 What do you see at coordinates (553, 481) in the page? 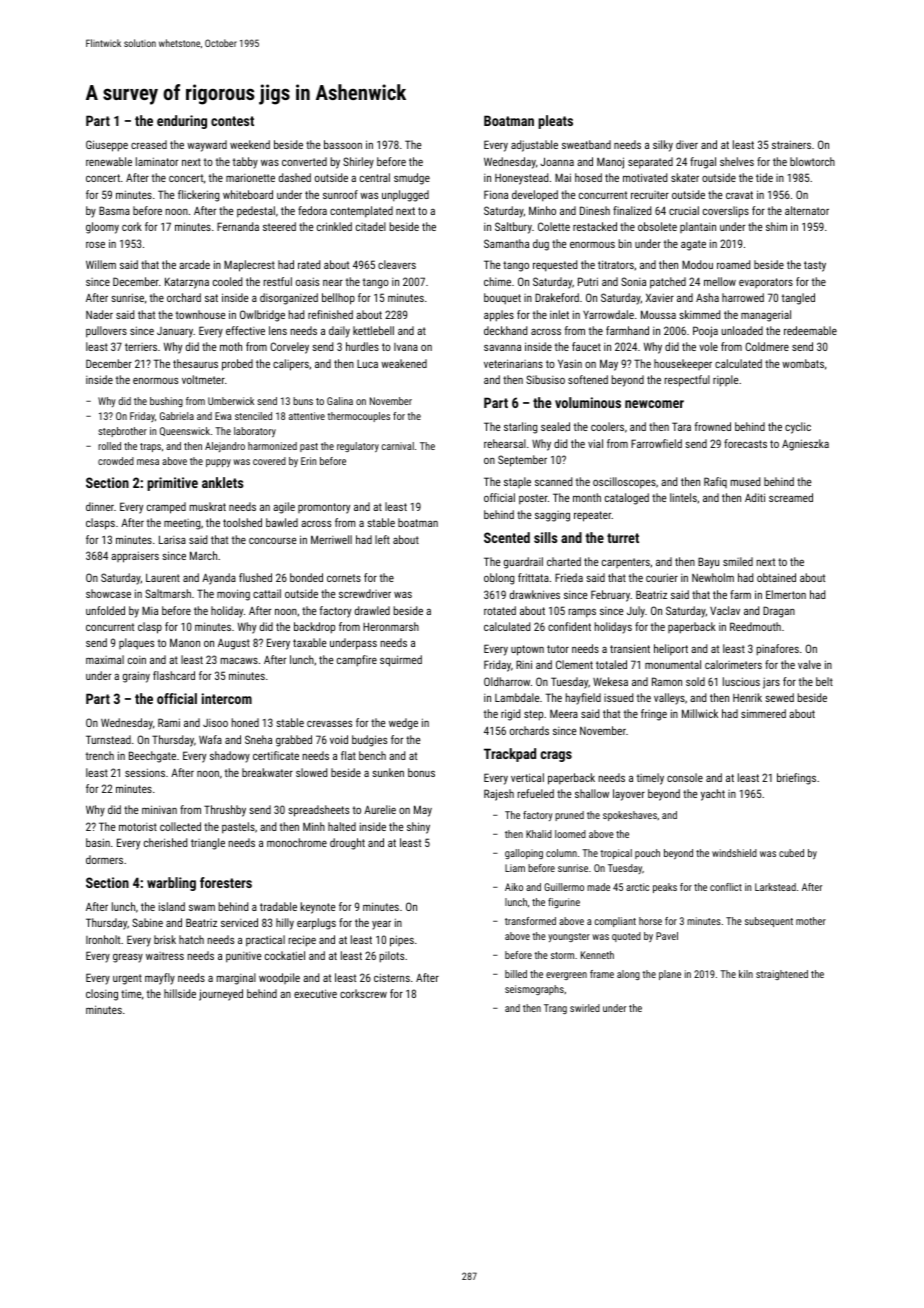
I see `scanned` at bounding box center [553, 481].
